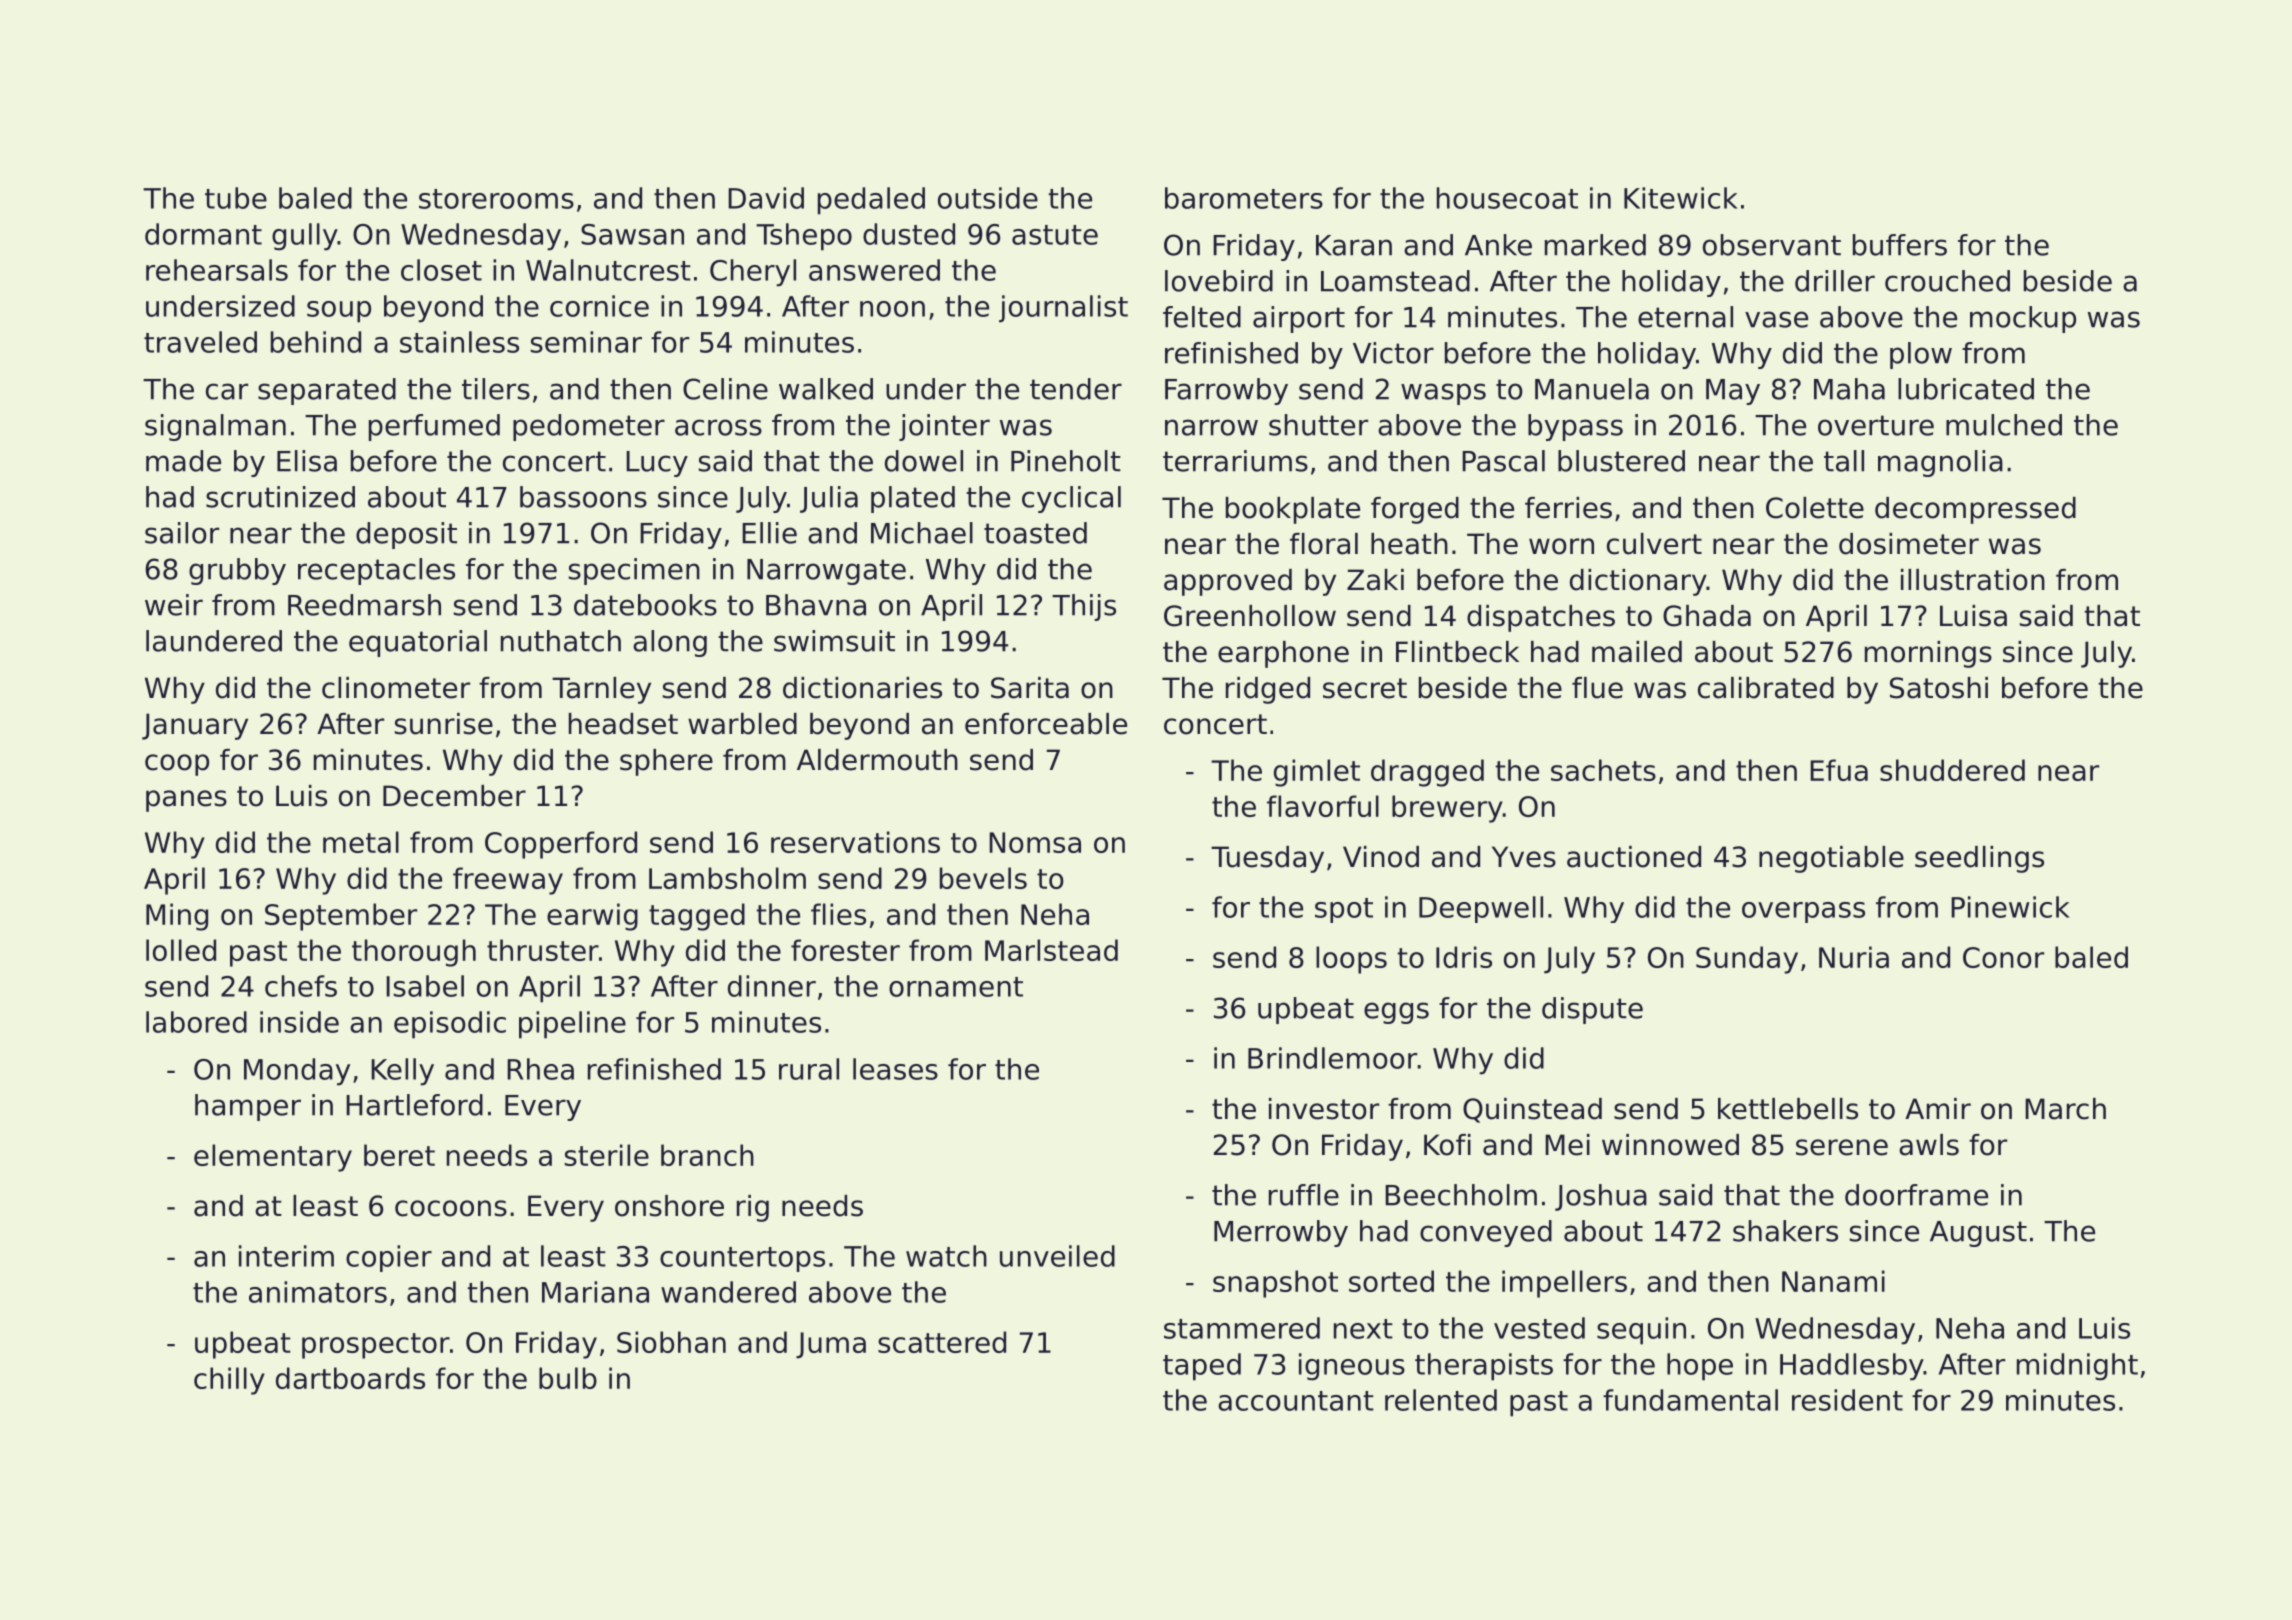  I want to click on Aldermouth, so click(877, 760).
